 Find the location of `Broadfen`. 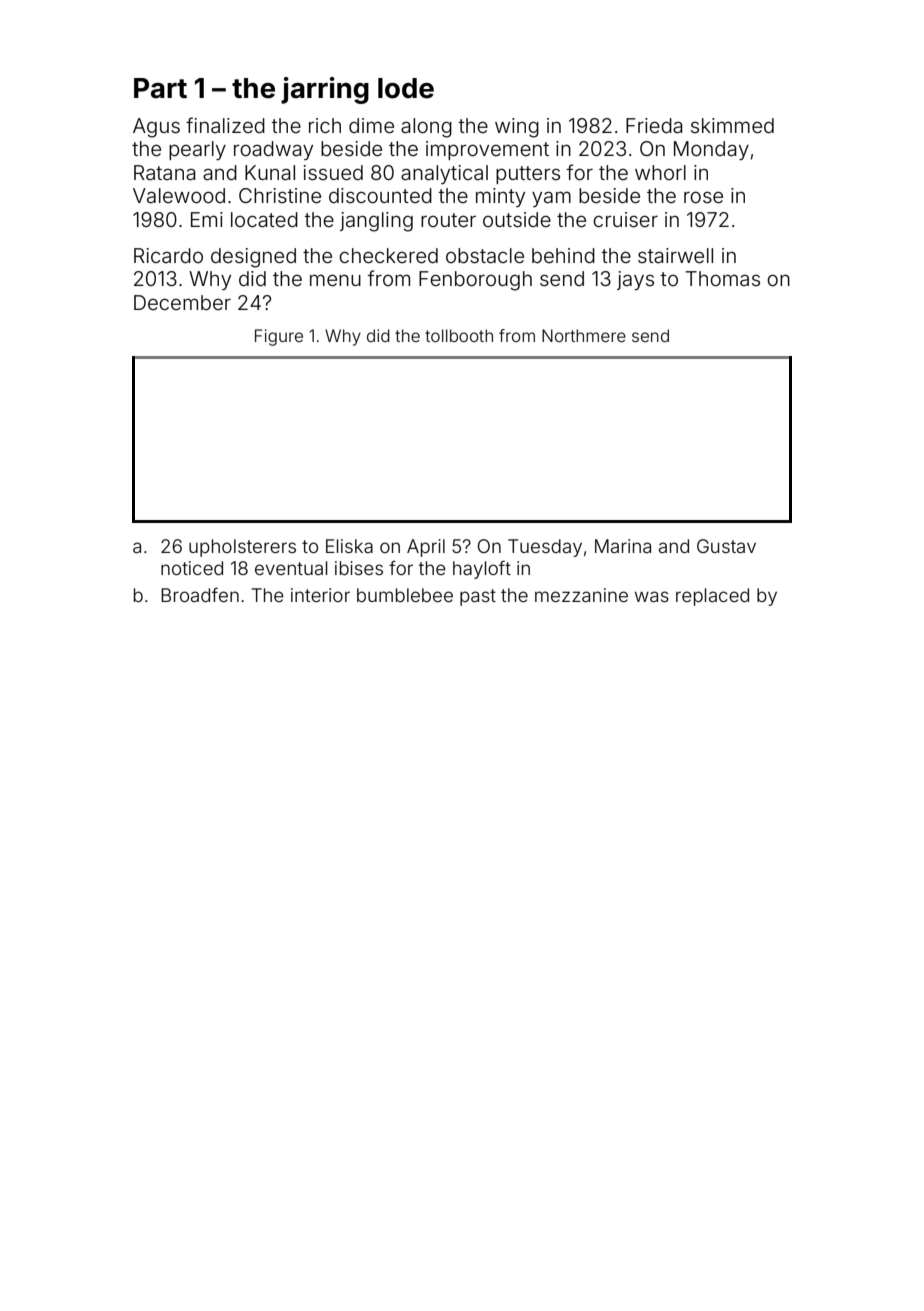

Broadfen is located at coordinates (200, 594).
